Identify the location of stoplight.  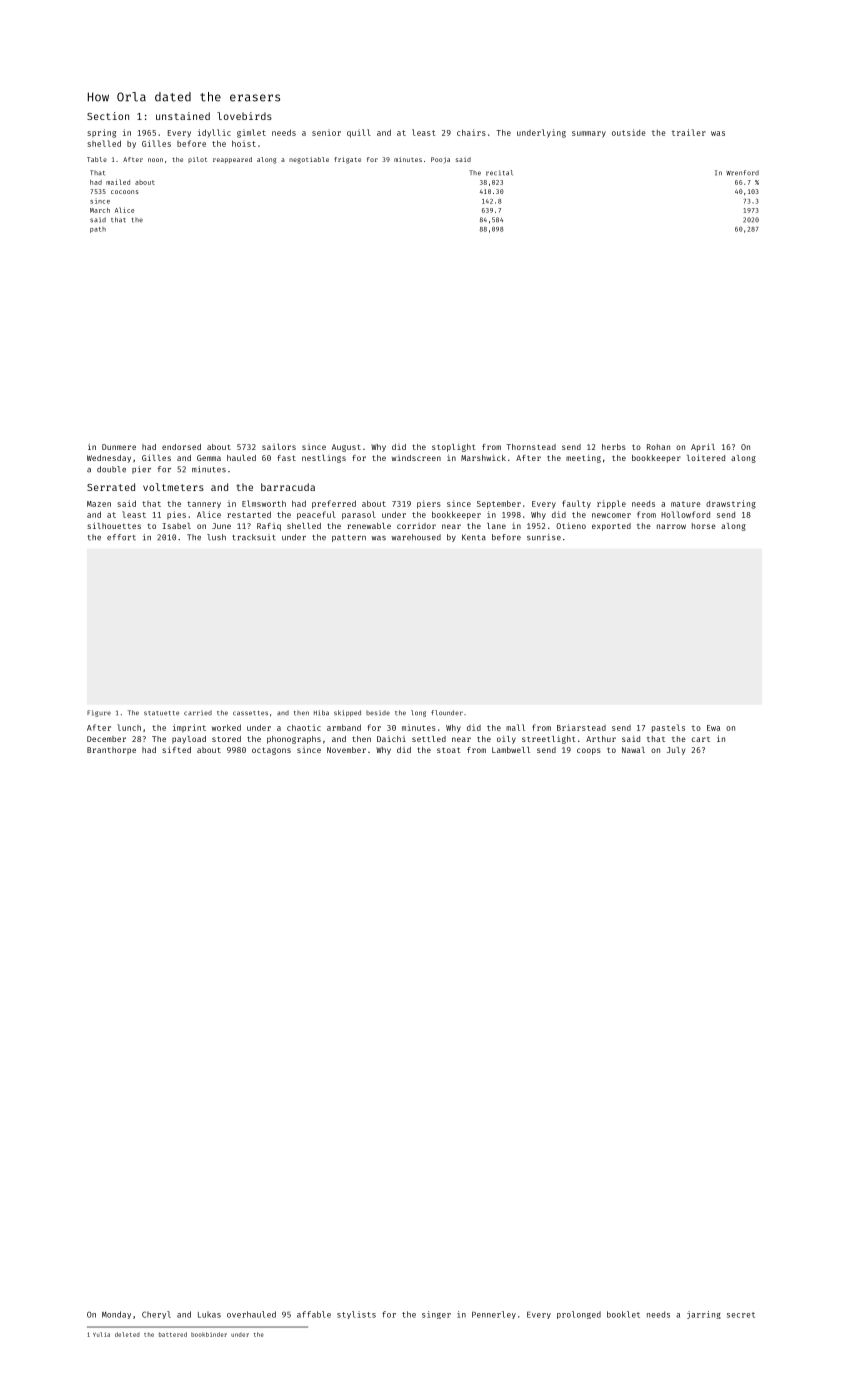
(454, 448).
